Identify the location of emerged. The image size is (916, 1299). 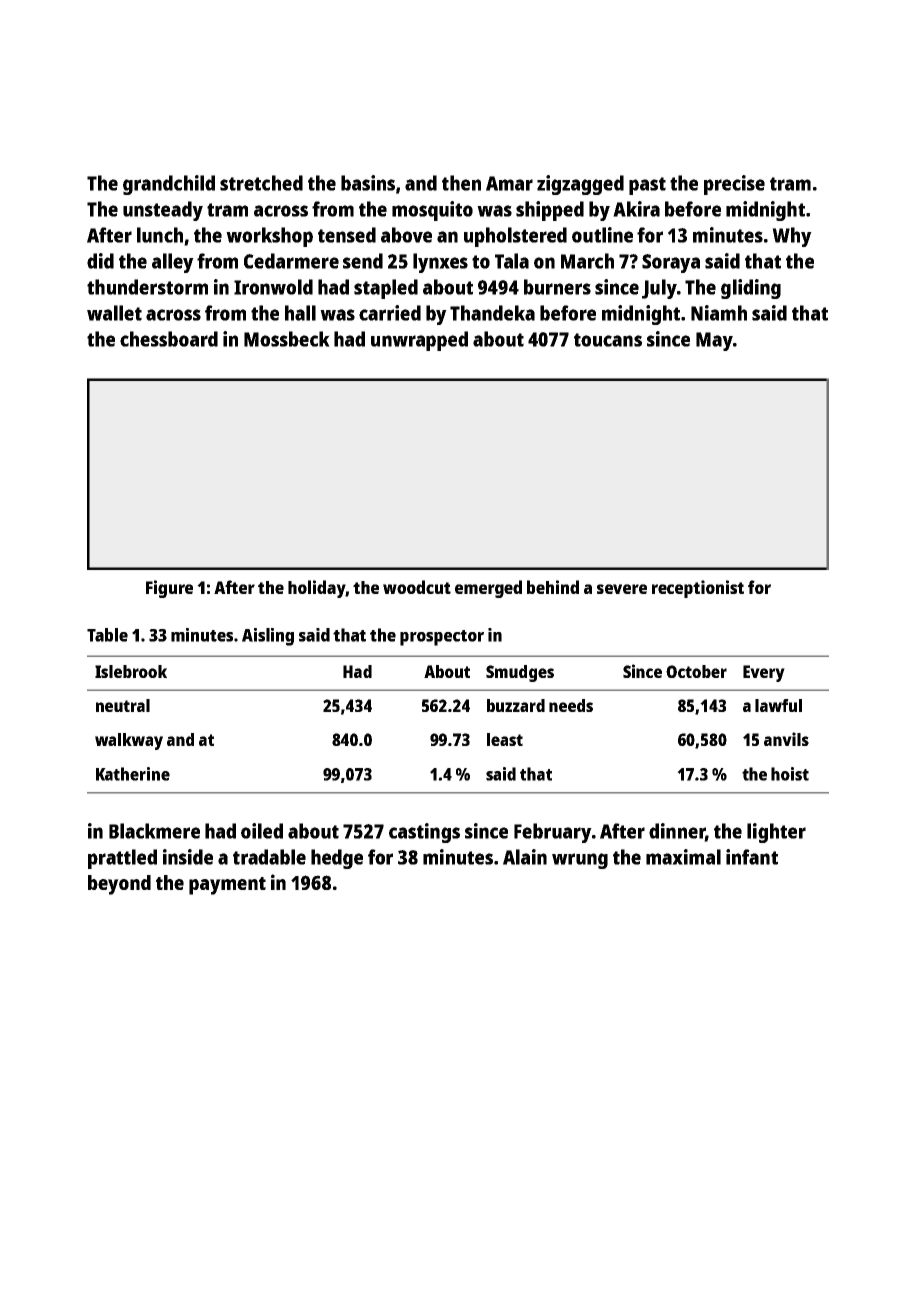
(488, 589).
